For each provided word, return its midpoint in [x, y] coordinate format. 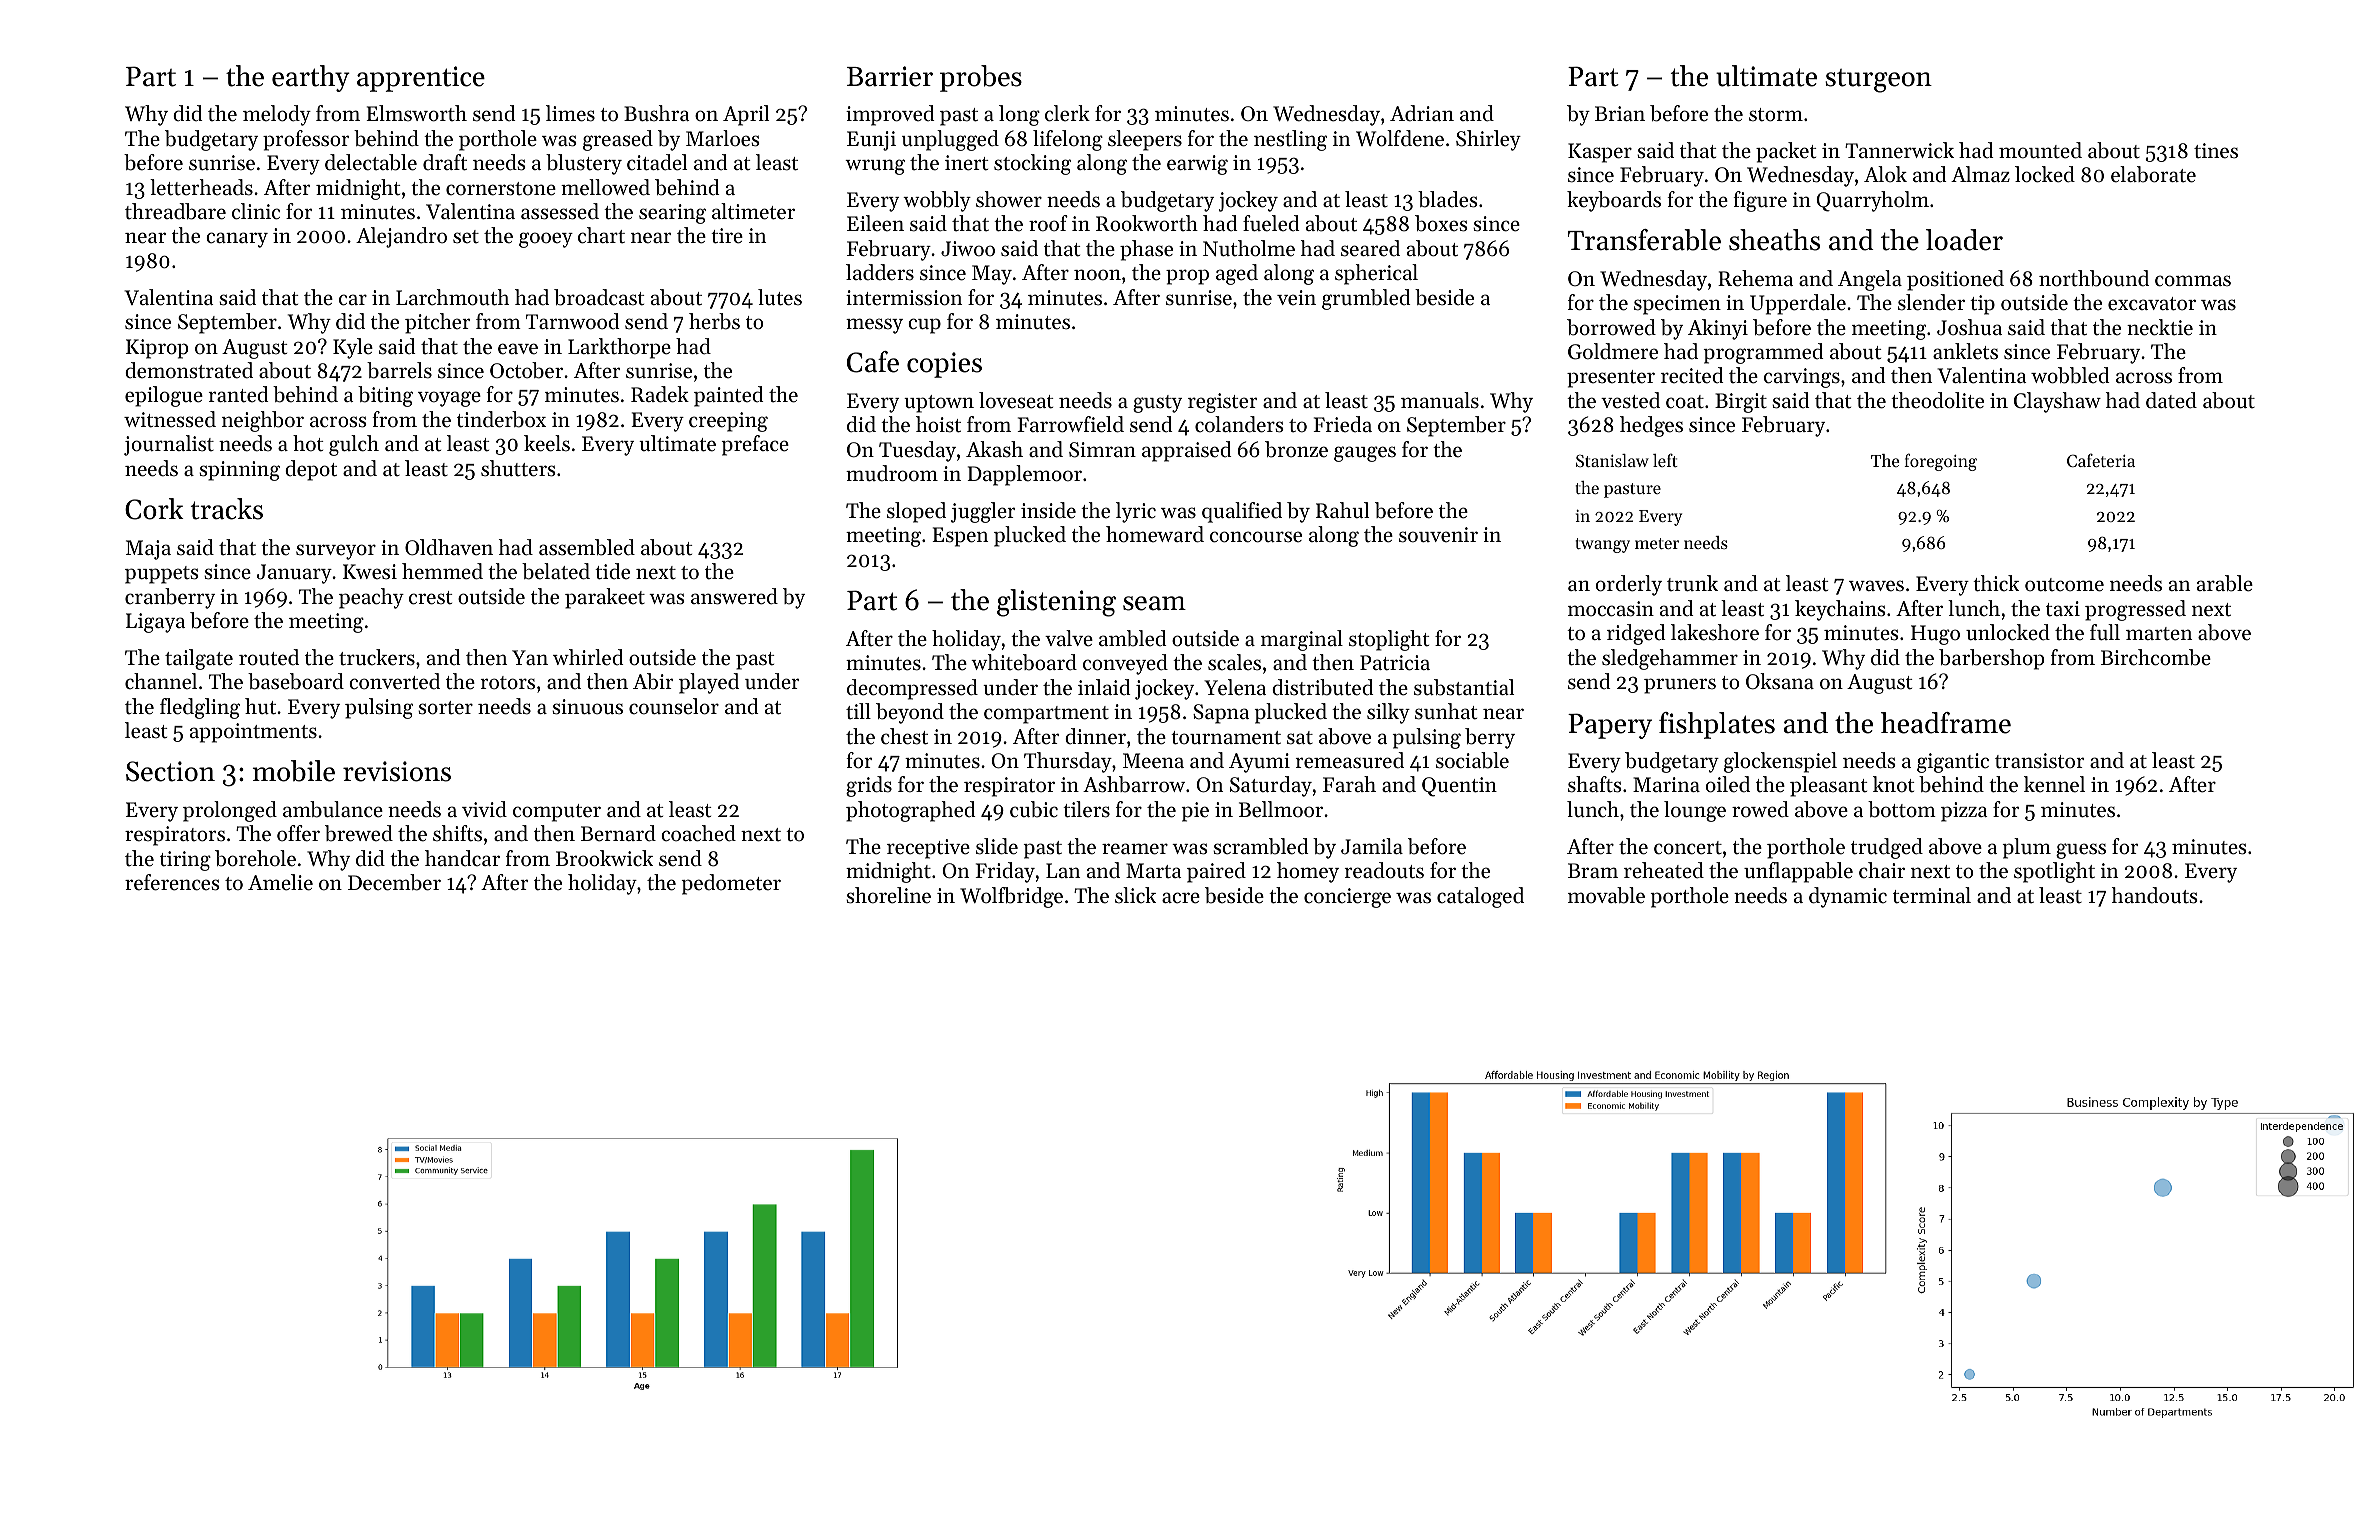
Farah [1349, 784]
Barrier [890, 76]
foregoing [1940, 462]
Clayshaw [2057, 402]
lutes [780, 297]
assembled [587, 547]
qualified [1242, 512]
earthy [311, 78]
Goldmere [1613, 351]
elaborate [2153, 174]
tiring [185, 861]
